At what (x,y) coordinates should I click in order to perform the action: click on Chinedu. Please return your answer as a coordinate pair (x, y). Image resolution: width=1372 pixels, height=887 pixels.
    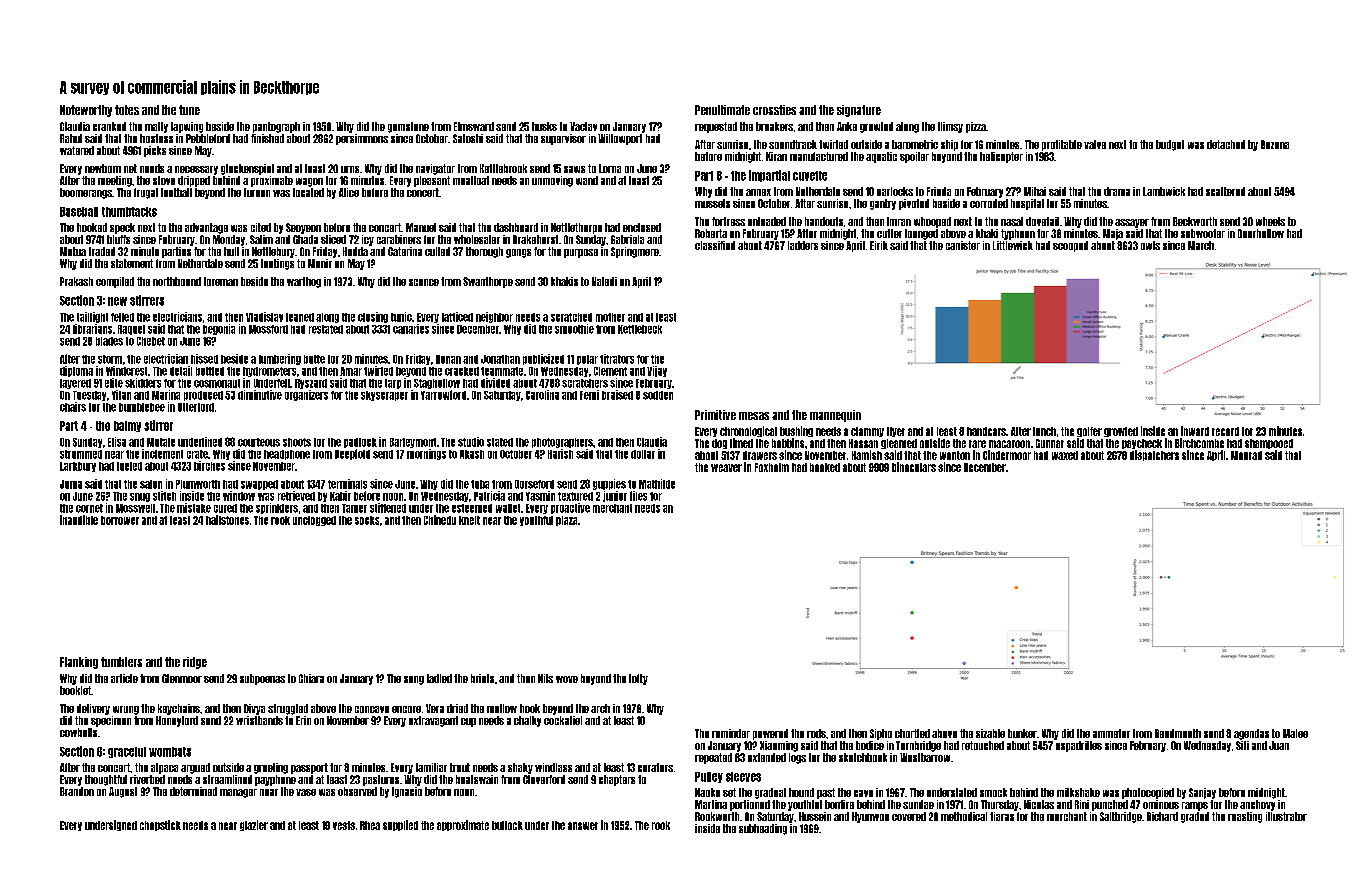
    Looking at the image, I should click on (440, 520).
